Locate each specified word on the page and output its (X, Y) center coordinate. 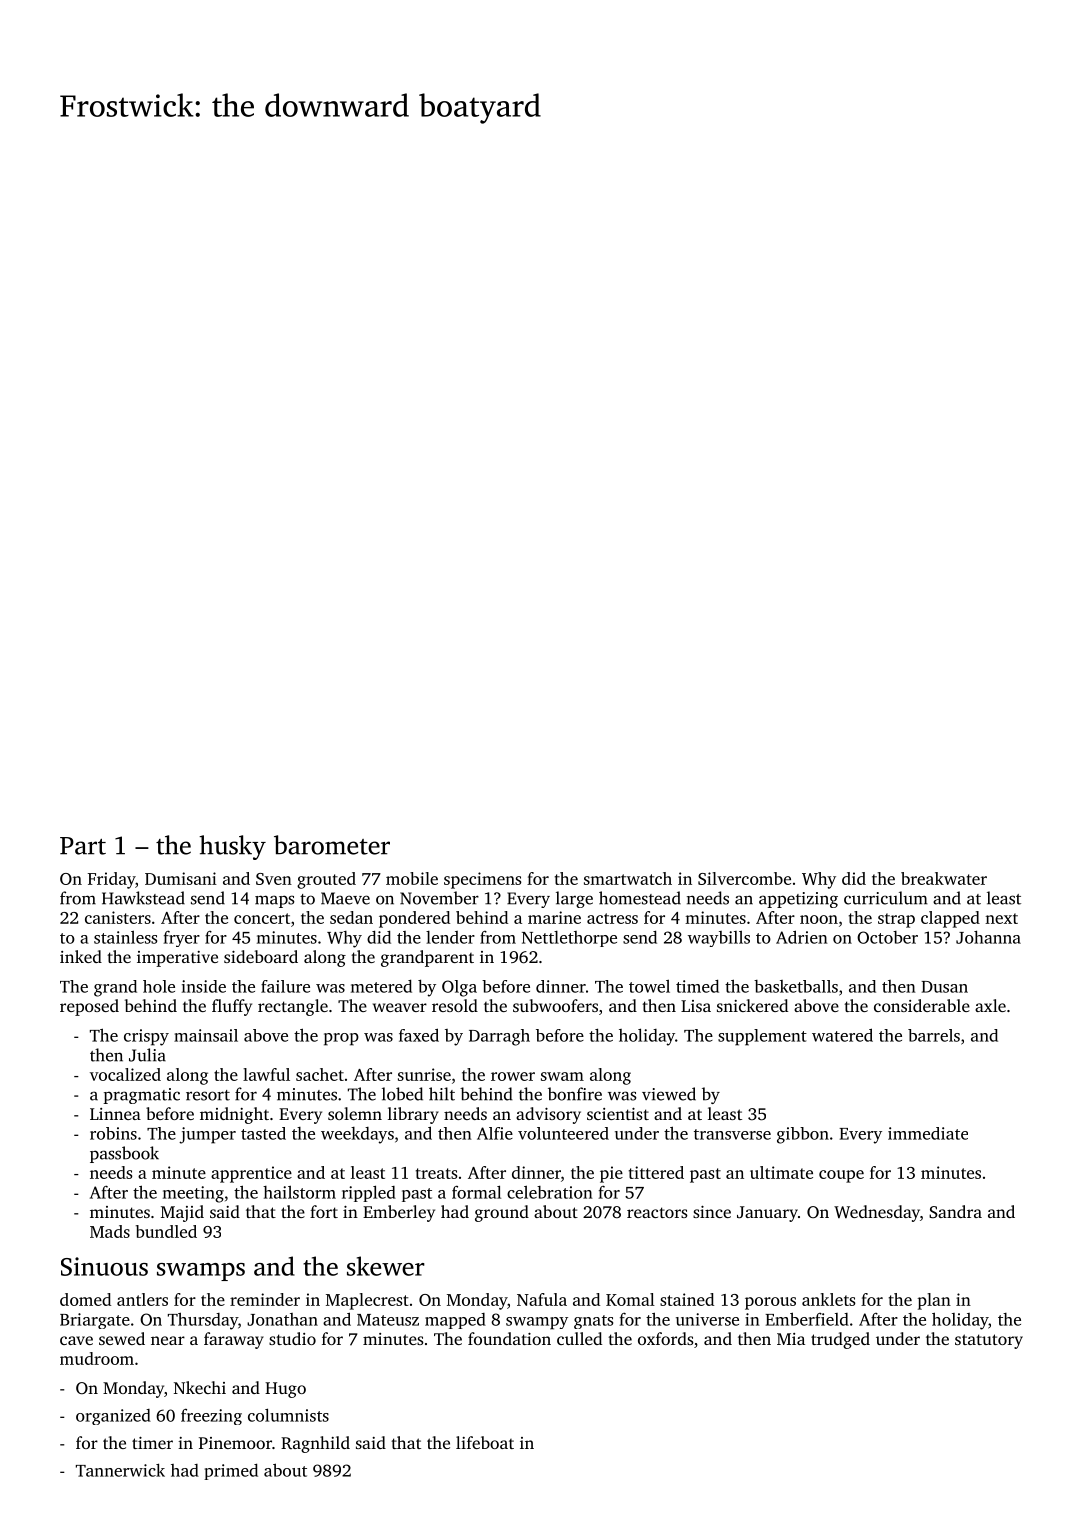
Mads (110, 1231)
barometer (332, 845)
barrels (934, 1035)
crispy (146, 1037)
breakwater (944, 878)
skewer (386, 1266)
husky (232, 847)
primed (231, 1471)
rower (513, 1076)
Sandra (955, 1211)
